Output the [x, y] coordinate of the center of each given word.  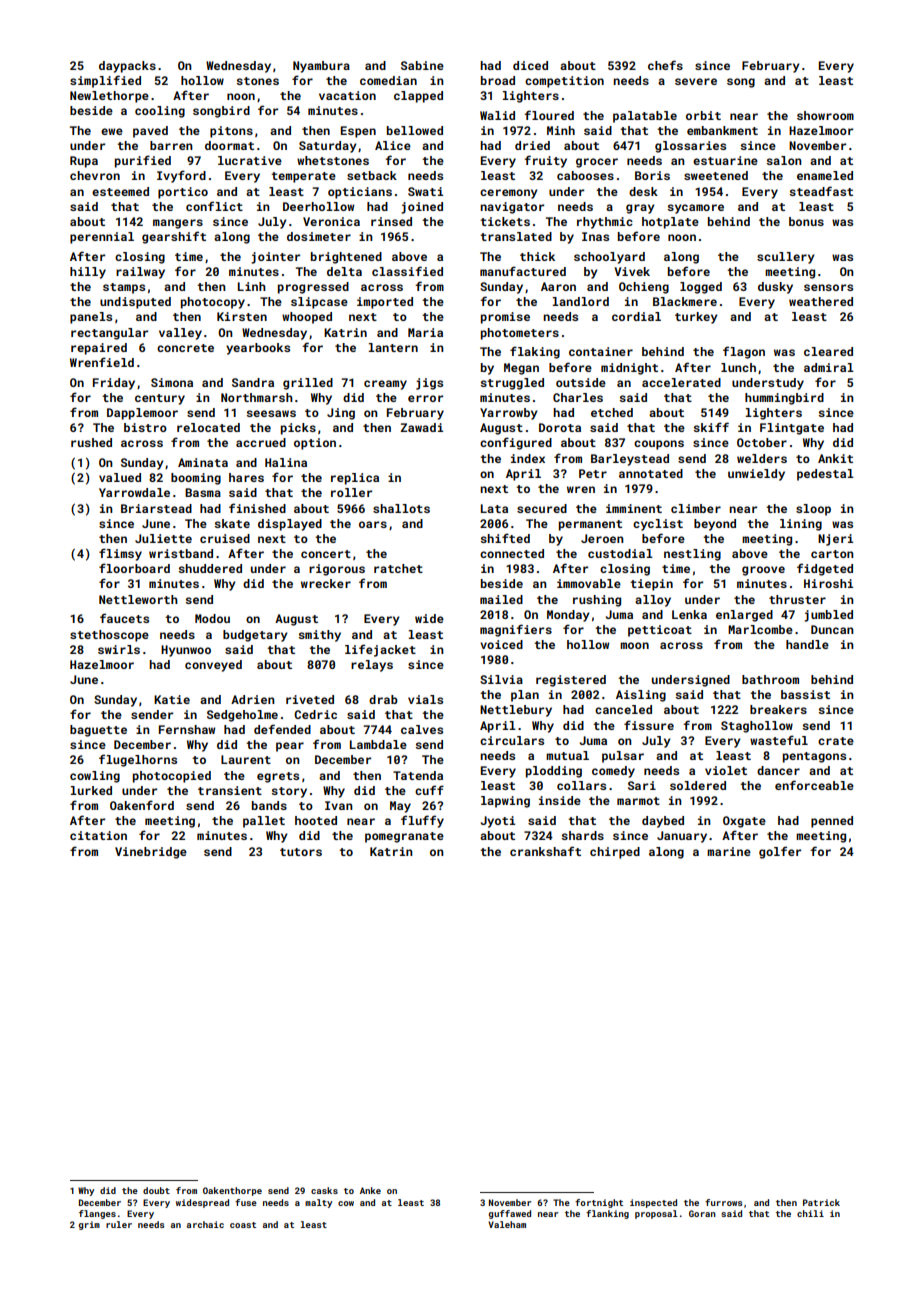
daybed [663, 822]
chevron [95, 175]
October [762, 442]
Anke [370, 1190]
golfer [780, 852]
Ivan [339, 805]
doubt [156, 1190]
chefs [665, 65]
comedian [388, 80]
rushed [91, 442]
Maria [425, 332]
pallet [264, 822]
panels [91, 318]
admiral [829, 367]
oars [373, 524]
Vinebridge [151, 853]
